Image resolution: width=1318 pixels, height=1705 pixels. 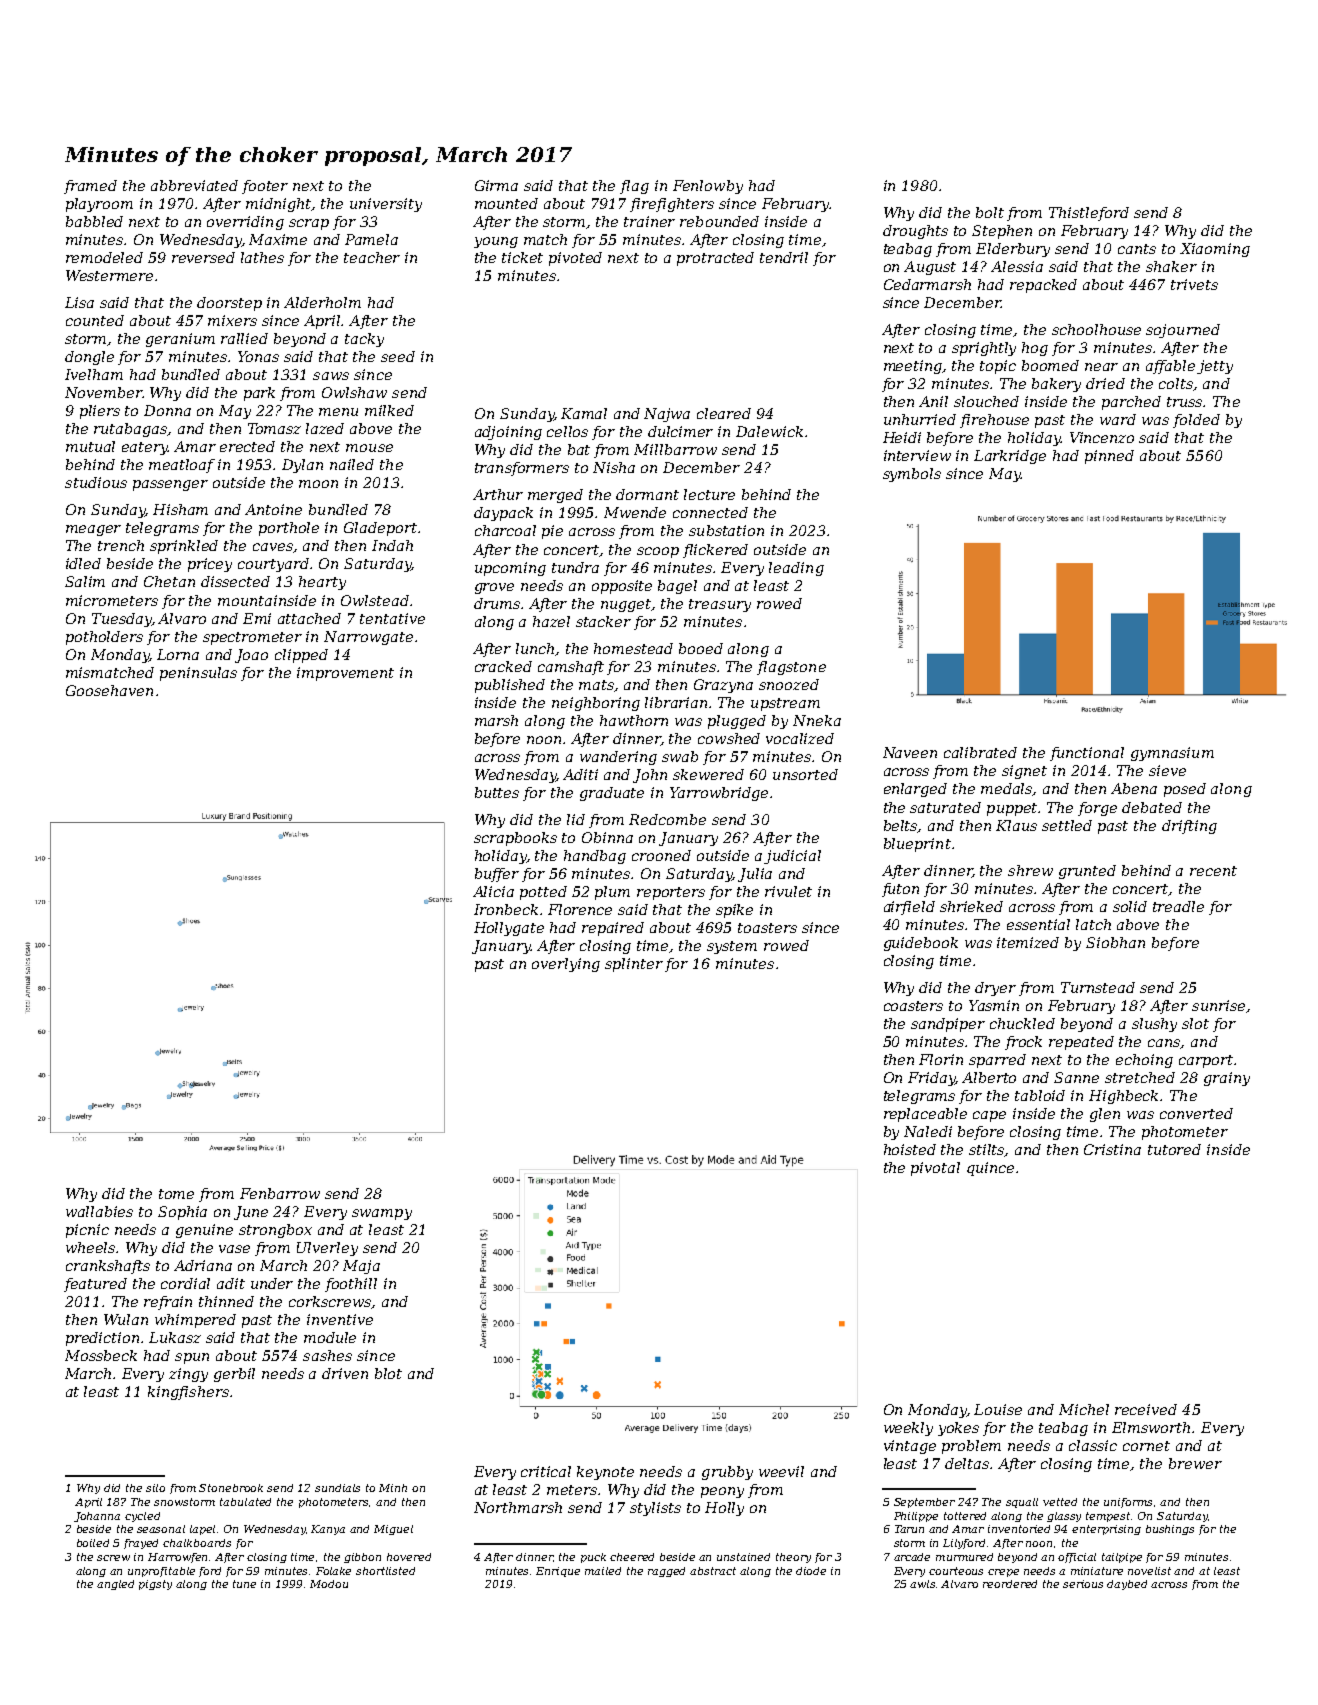 I want to click on bolt, so click(x=990, y=212).
